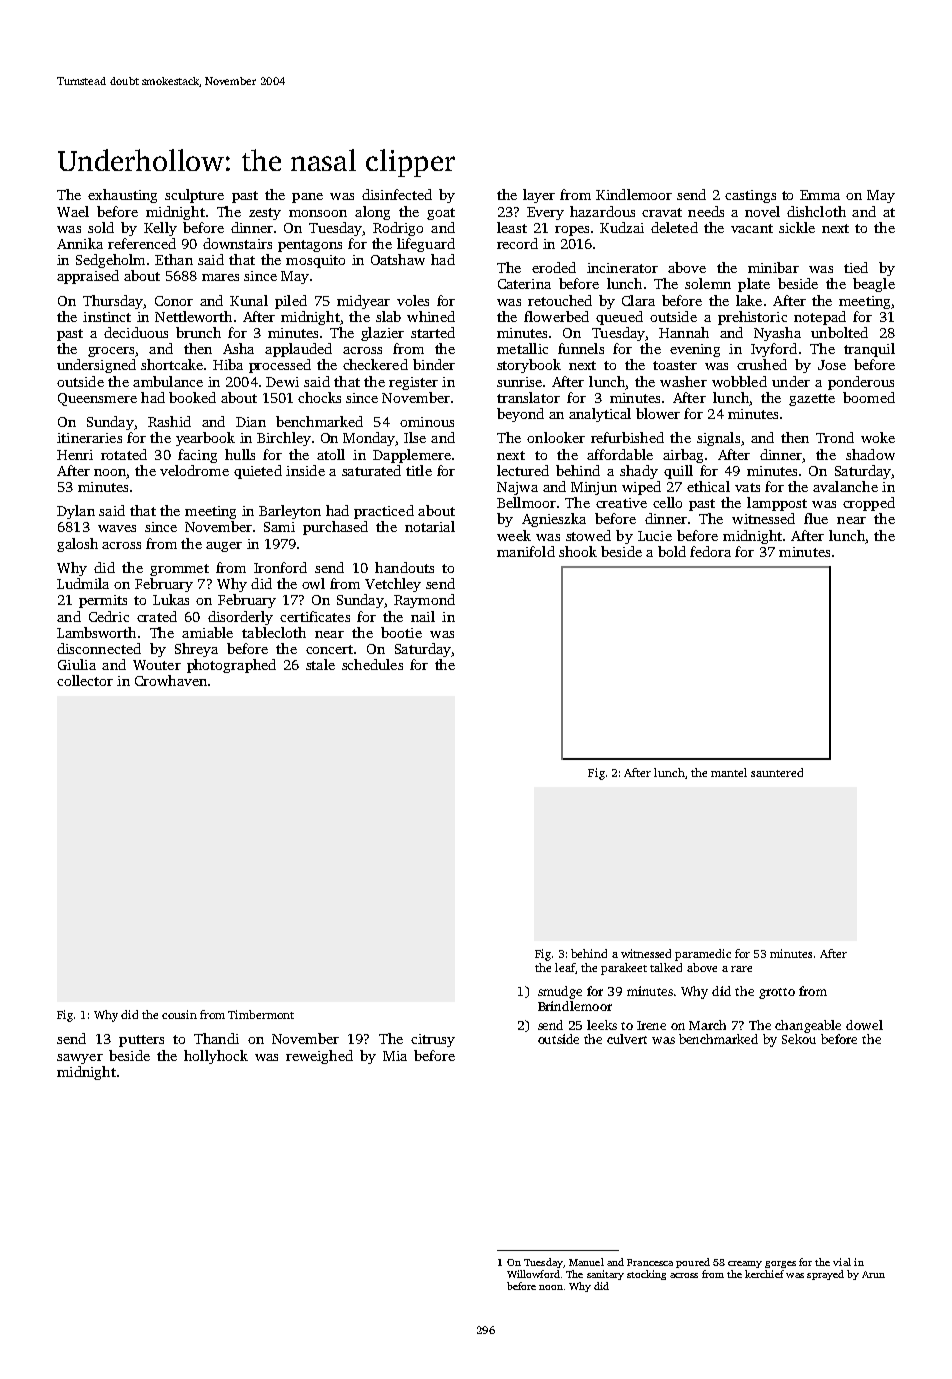 This page has height=1379, width=952. I want to click on fedora, so click(710, 551).
